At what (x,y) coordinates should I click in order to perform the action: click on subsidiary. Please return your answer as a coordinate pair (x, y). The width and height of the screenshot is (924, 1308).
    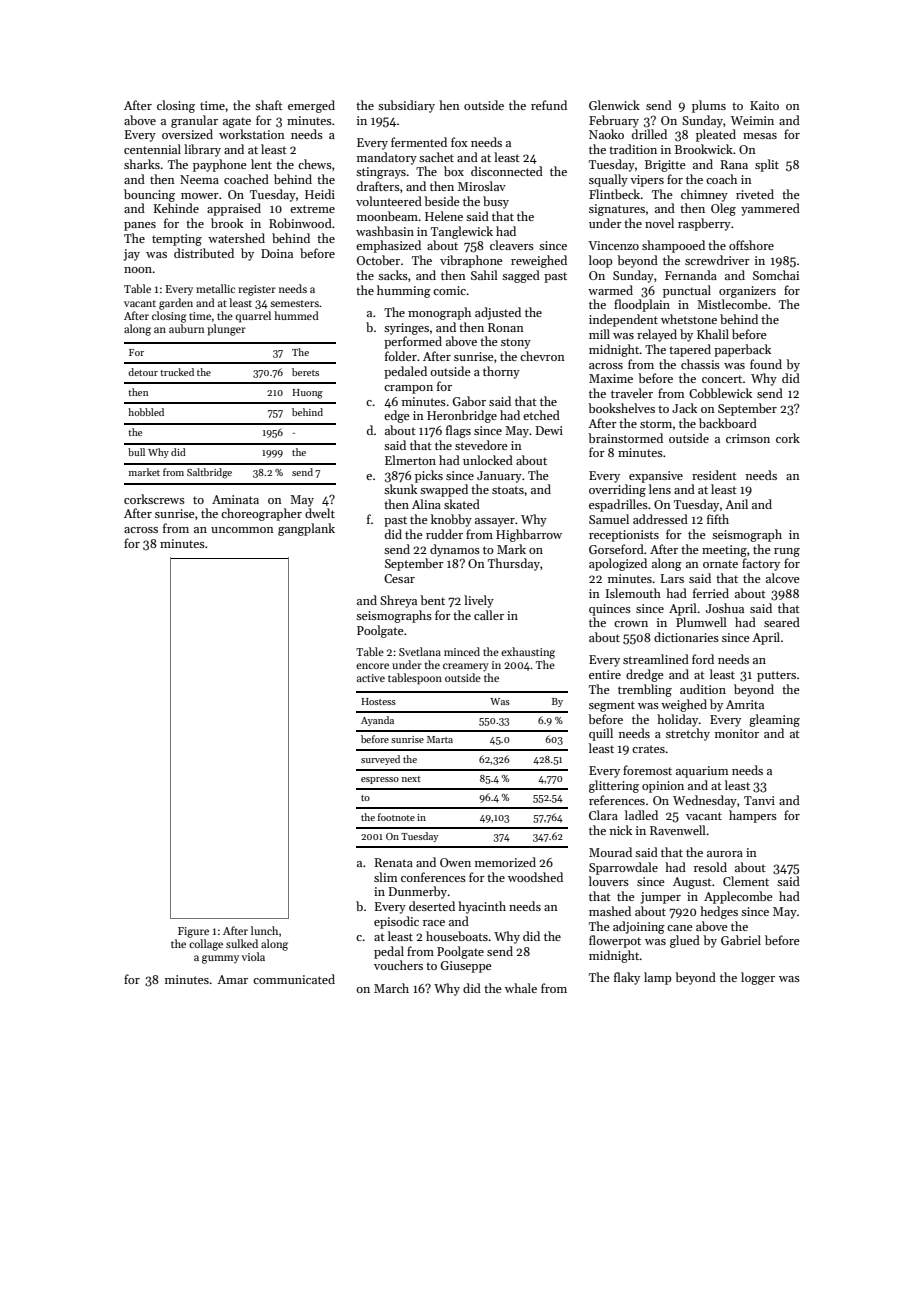
    Looking at the image, I should click on (406, 106).
